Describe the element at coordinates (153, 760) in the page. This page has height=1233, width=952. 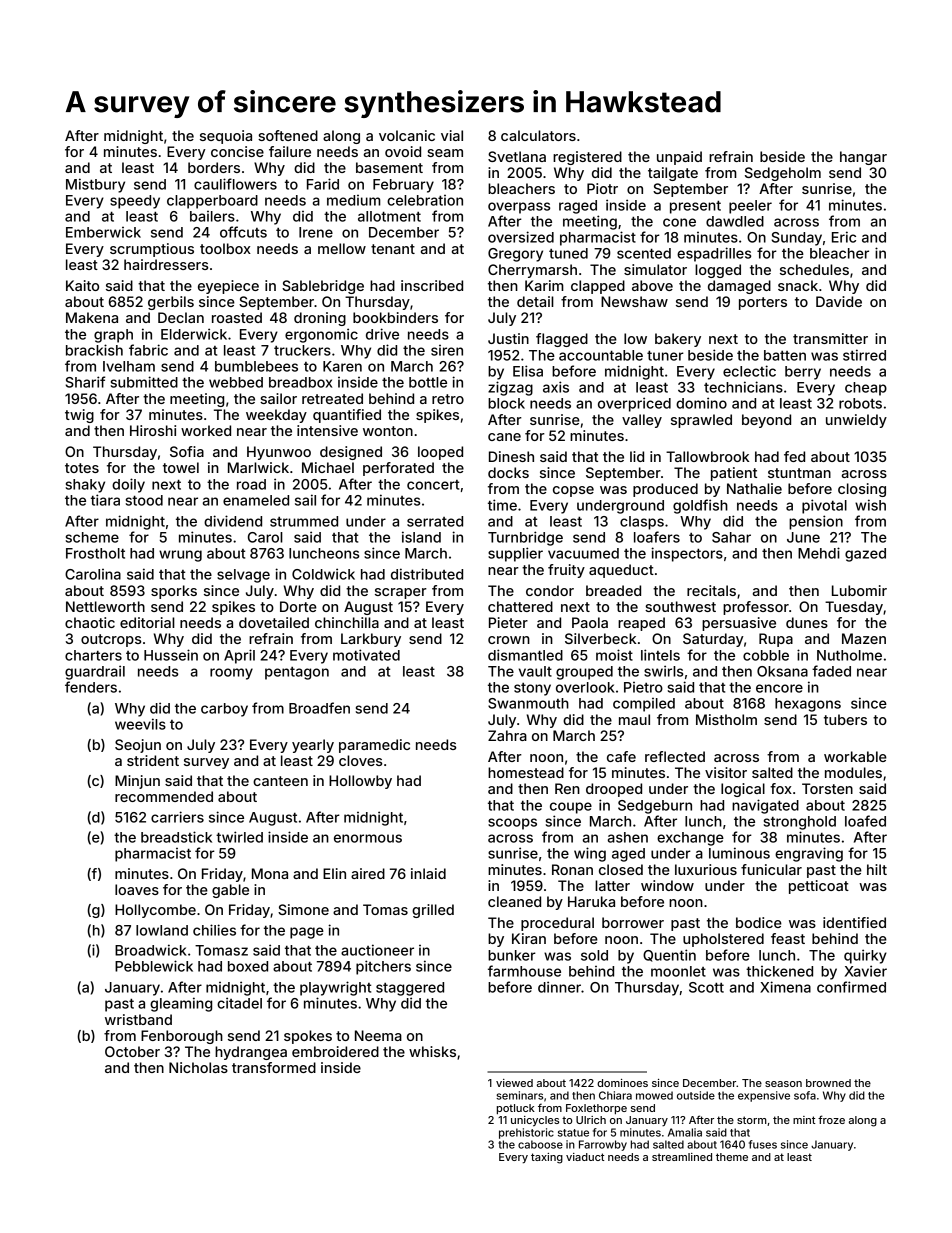
I see `strident` at that location.
